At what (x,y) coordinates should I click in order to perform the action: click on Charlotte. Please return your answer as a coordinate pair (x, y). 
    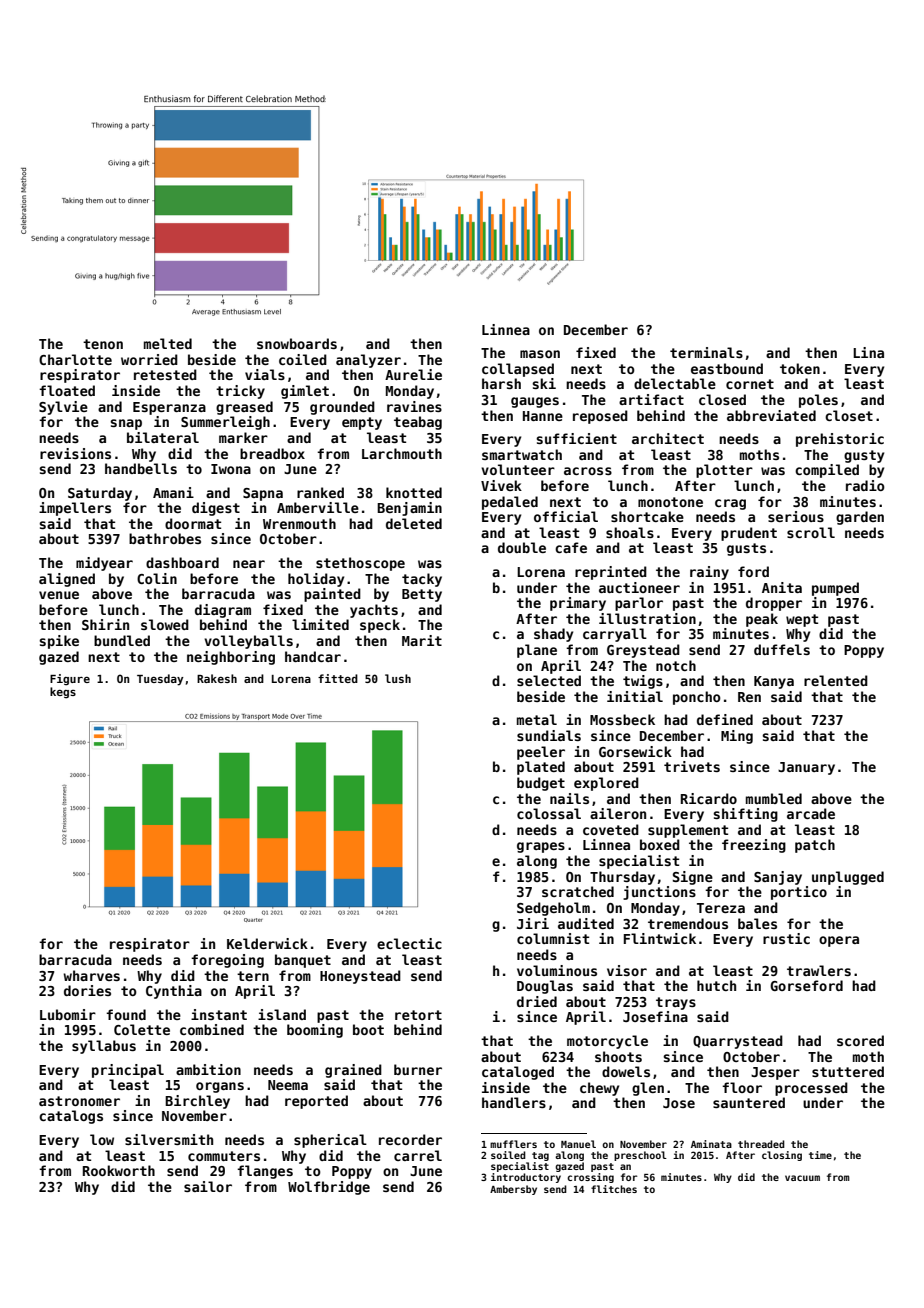
    Looking at the image, I should click on (75, 359).
